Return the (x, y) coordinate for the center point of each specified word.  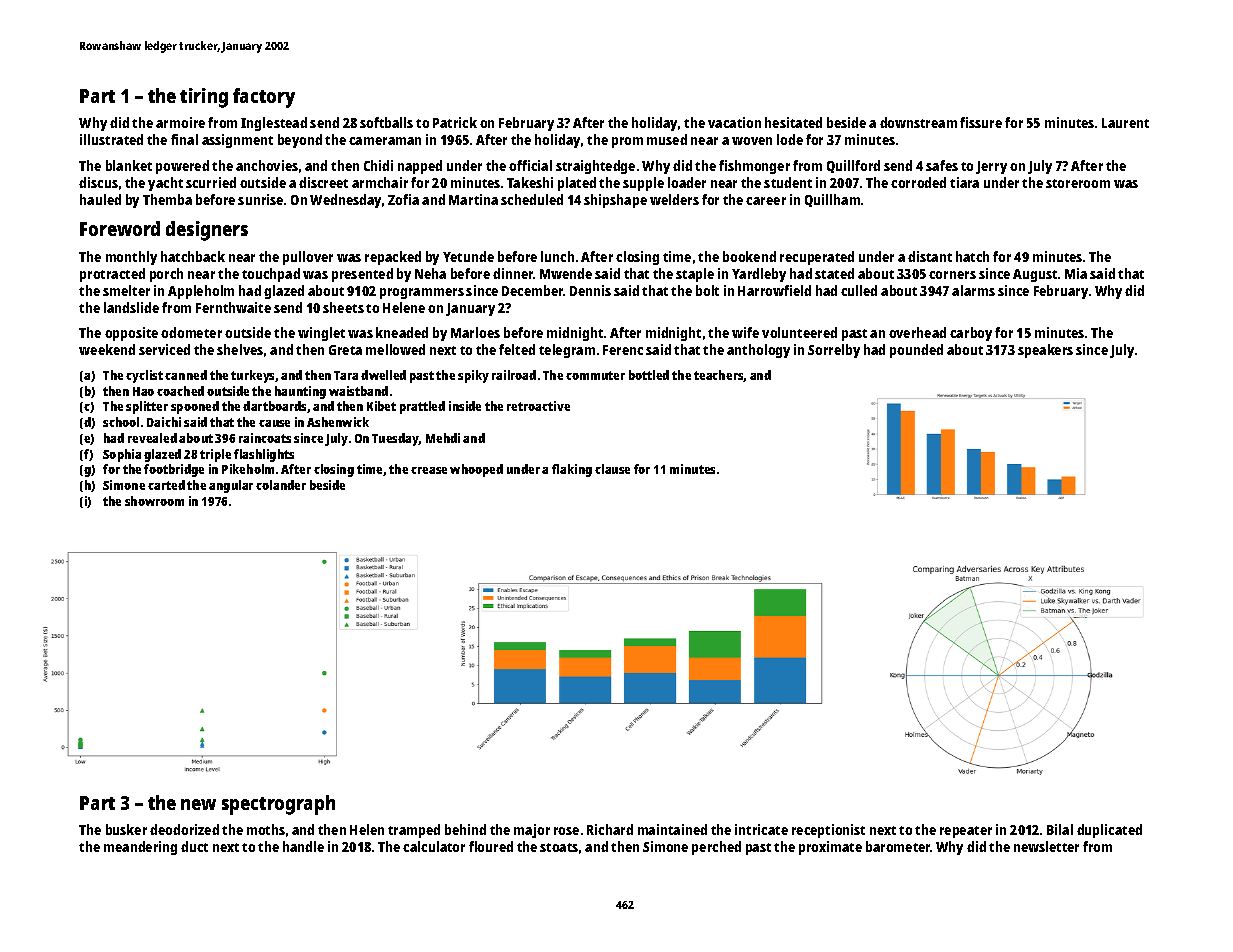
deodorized (184, 829)
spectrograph (278, 805)
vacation (734, 122)
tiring (204, 98)
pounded (916, 351)
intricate (761, 829)
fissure (981, 122)
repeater (966, 832)
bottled (649, 375)
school (121, 422)
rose (566, 831)
